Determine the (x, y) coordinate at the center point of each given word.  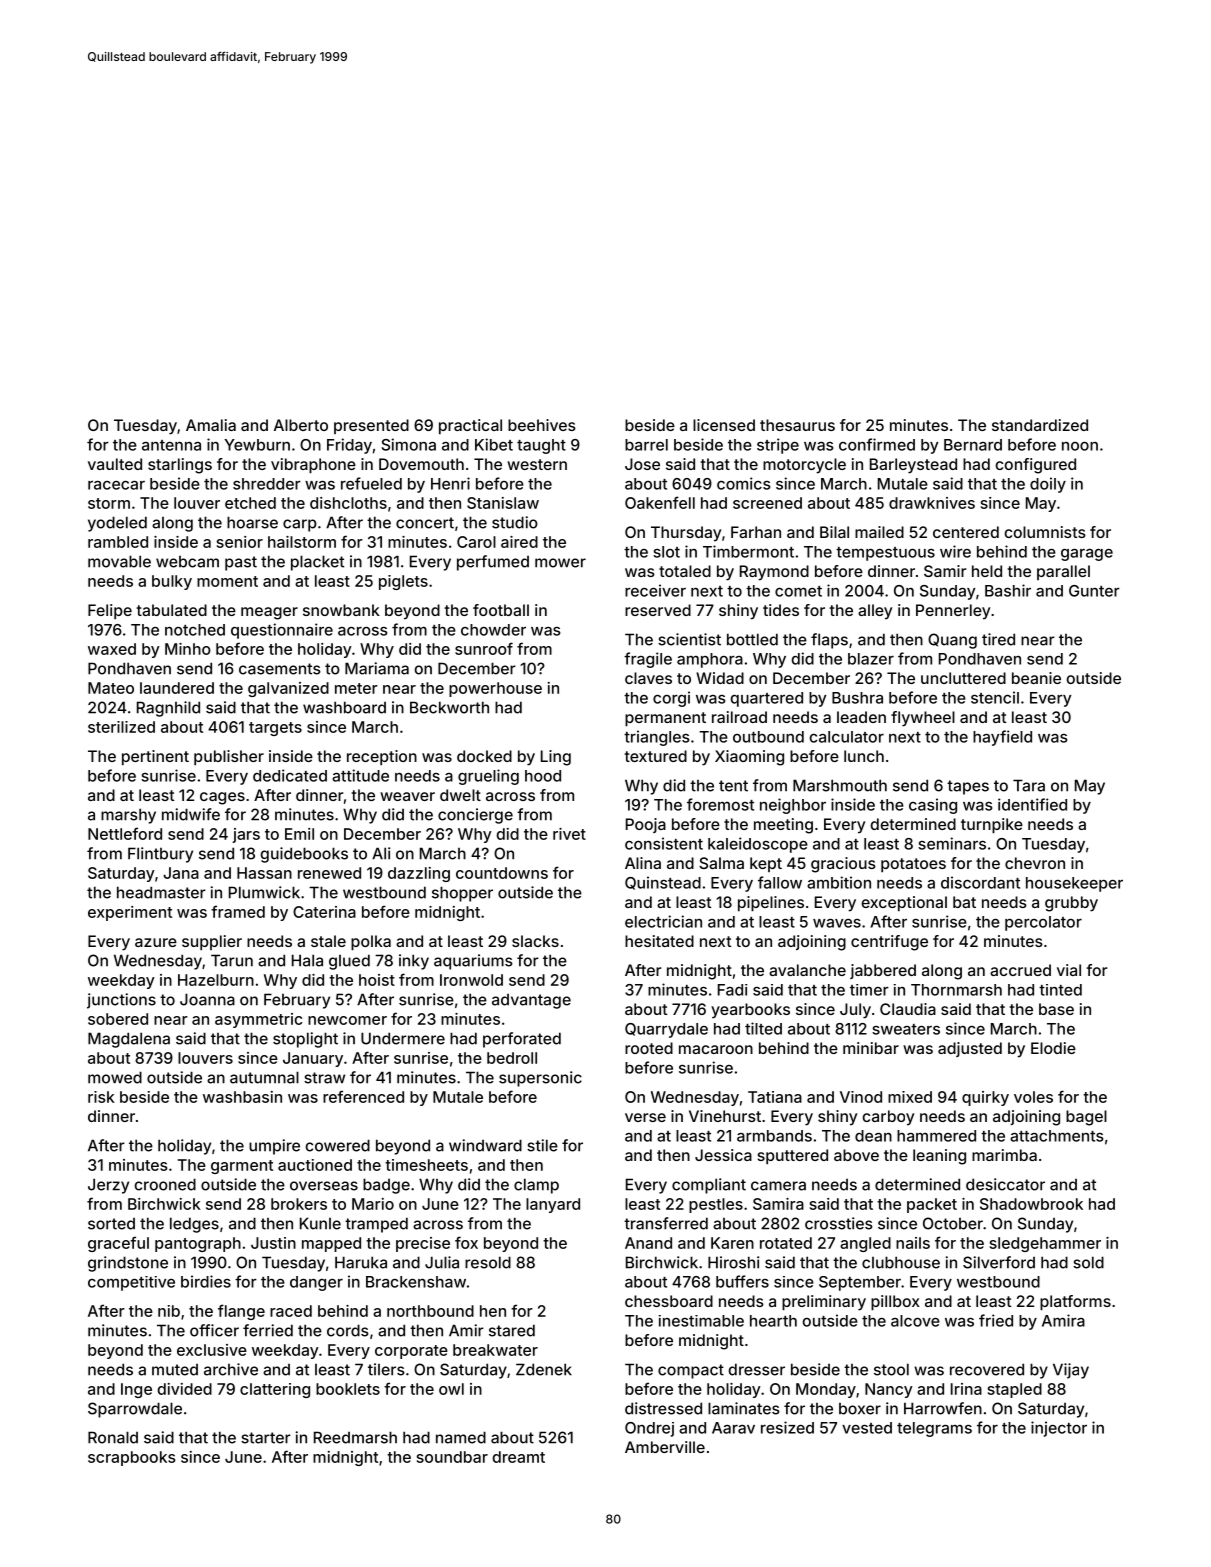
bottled (752, 639)
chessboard (669, 1301)
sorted (111, 1224)
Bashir (1008, 590)
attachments (1056, 1136)
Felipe (110, 611)
